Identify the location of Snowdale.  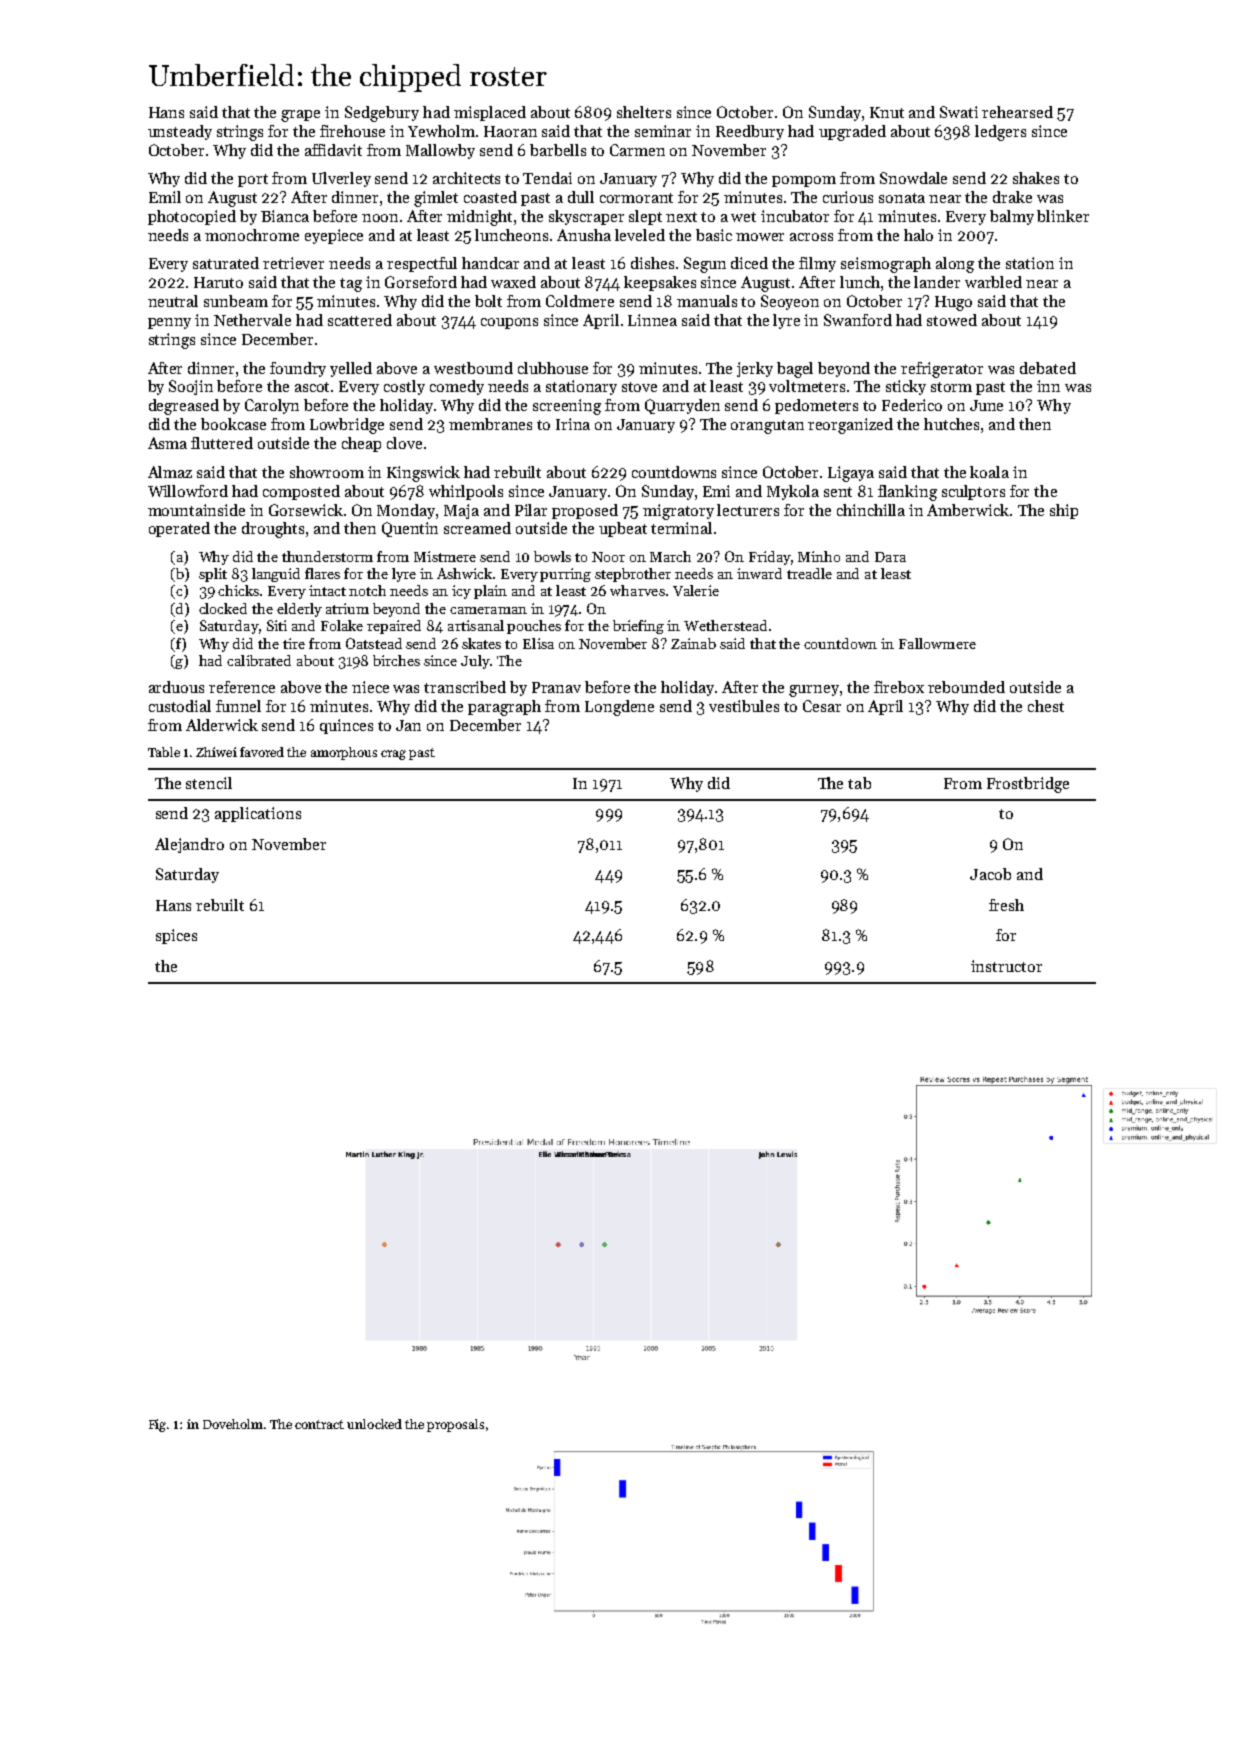
(913, 178).
